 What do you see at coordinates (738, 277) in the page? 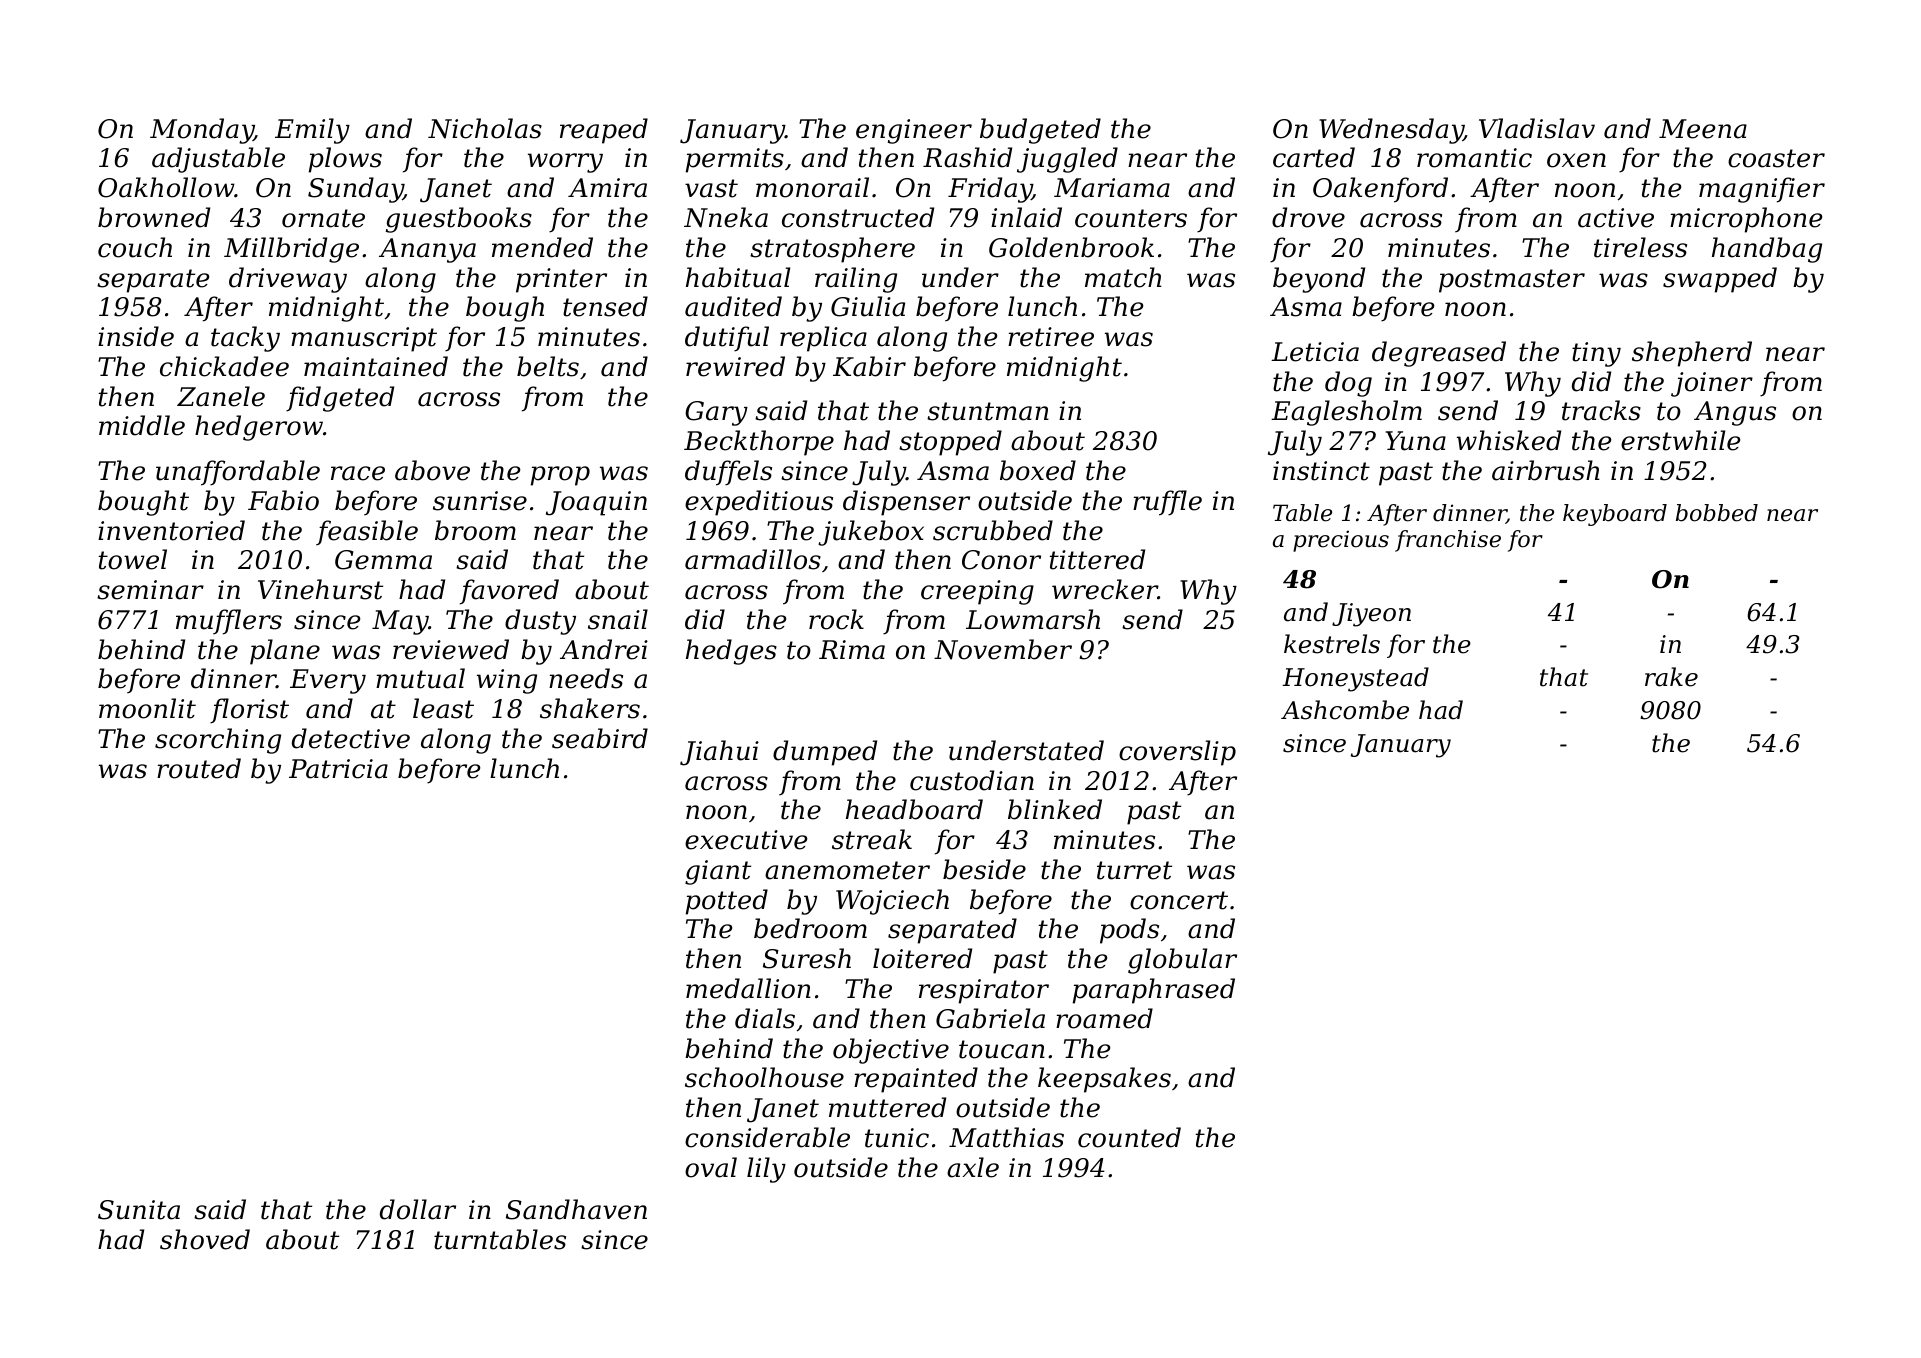
I see `habitual` at bounding box center [738, 277].
